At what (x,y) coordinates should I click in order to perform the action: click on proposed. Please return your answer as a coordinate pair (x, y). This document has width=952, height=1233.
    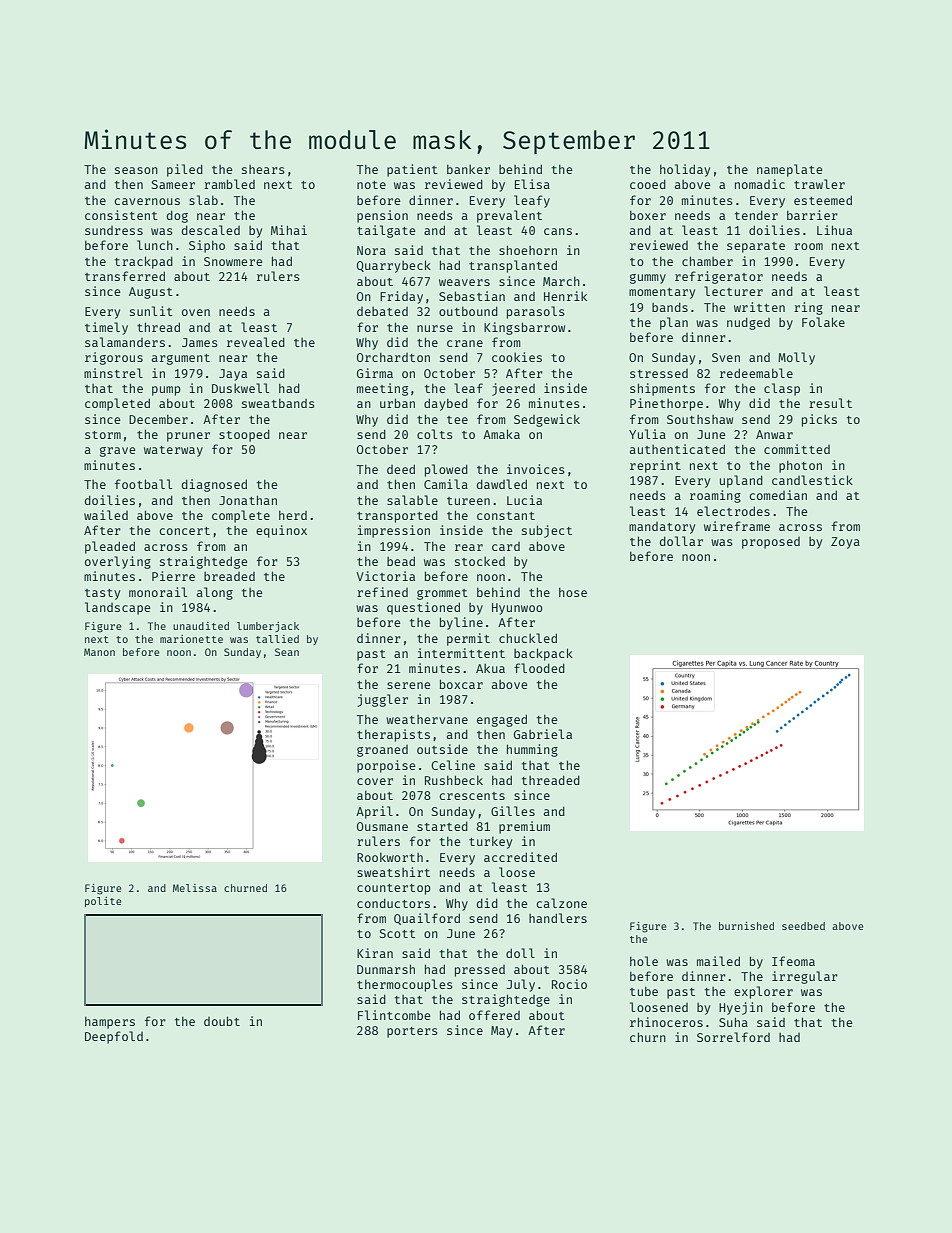
    Looking at the image, I should click on (771, 543).
